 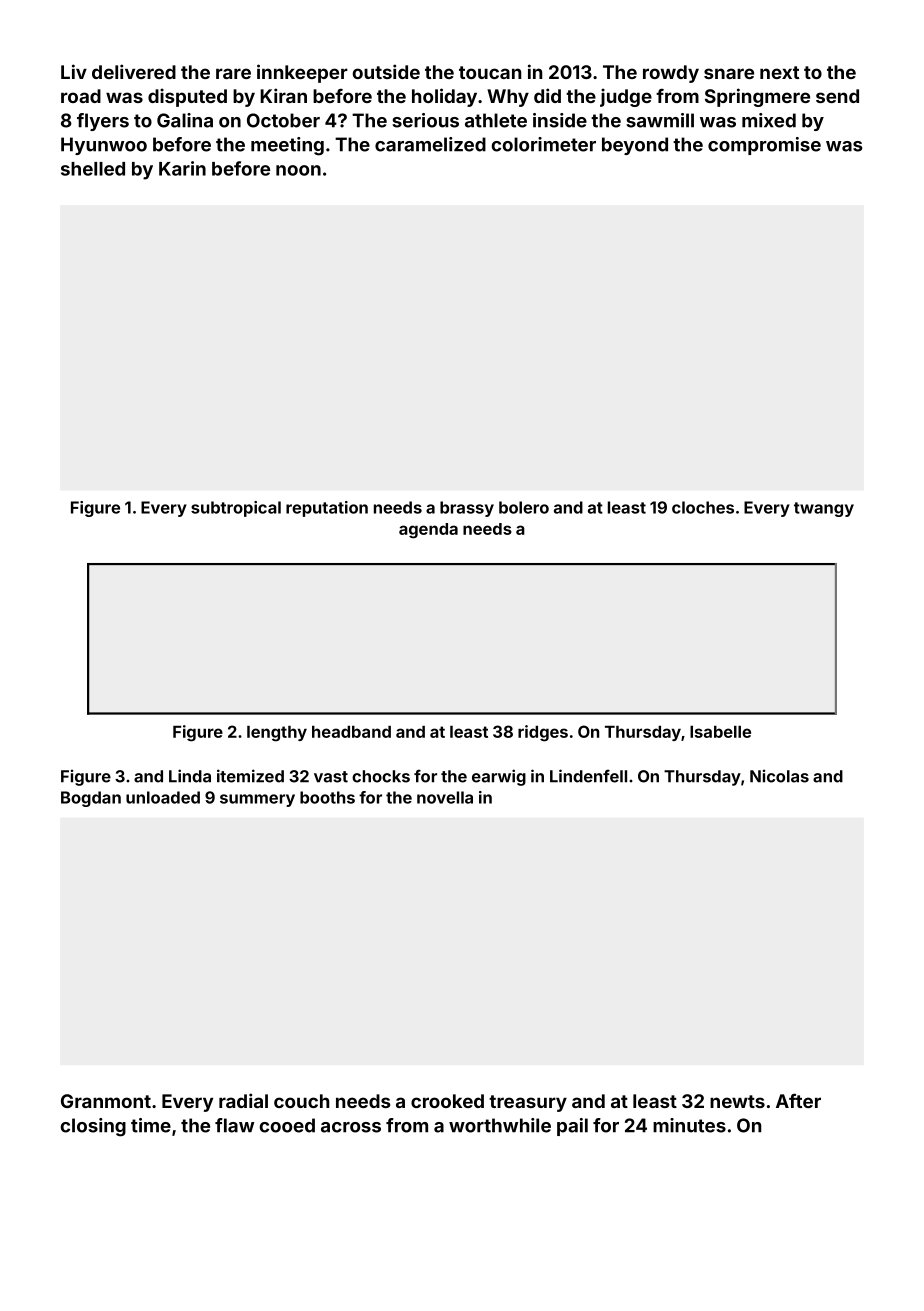 What do you see at coordinates (824, 509) in the page?
I see `twangy` at bounding box center [824, 509].
